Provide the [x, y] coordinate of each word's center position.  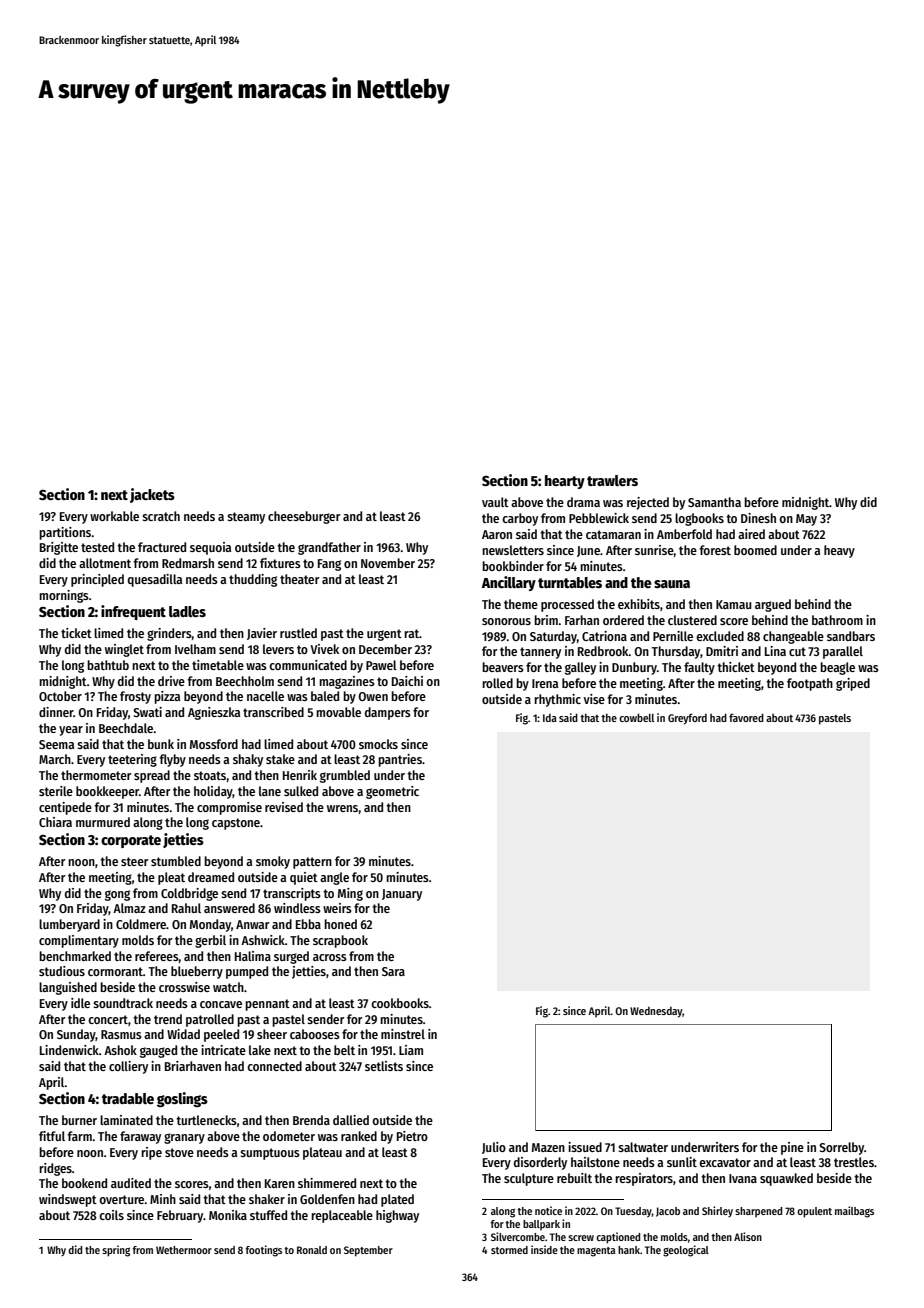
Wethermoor [184, 1250]
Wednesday [656, 1012]
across [330, 957]
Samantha [714, 502]
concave [221, 1004]
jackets [152, 495]
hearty [565, 482]
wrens [342, 808]
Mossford [214, 744]
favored [746, 717]
